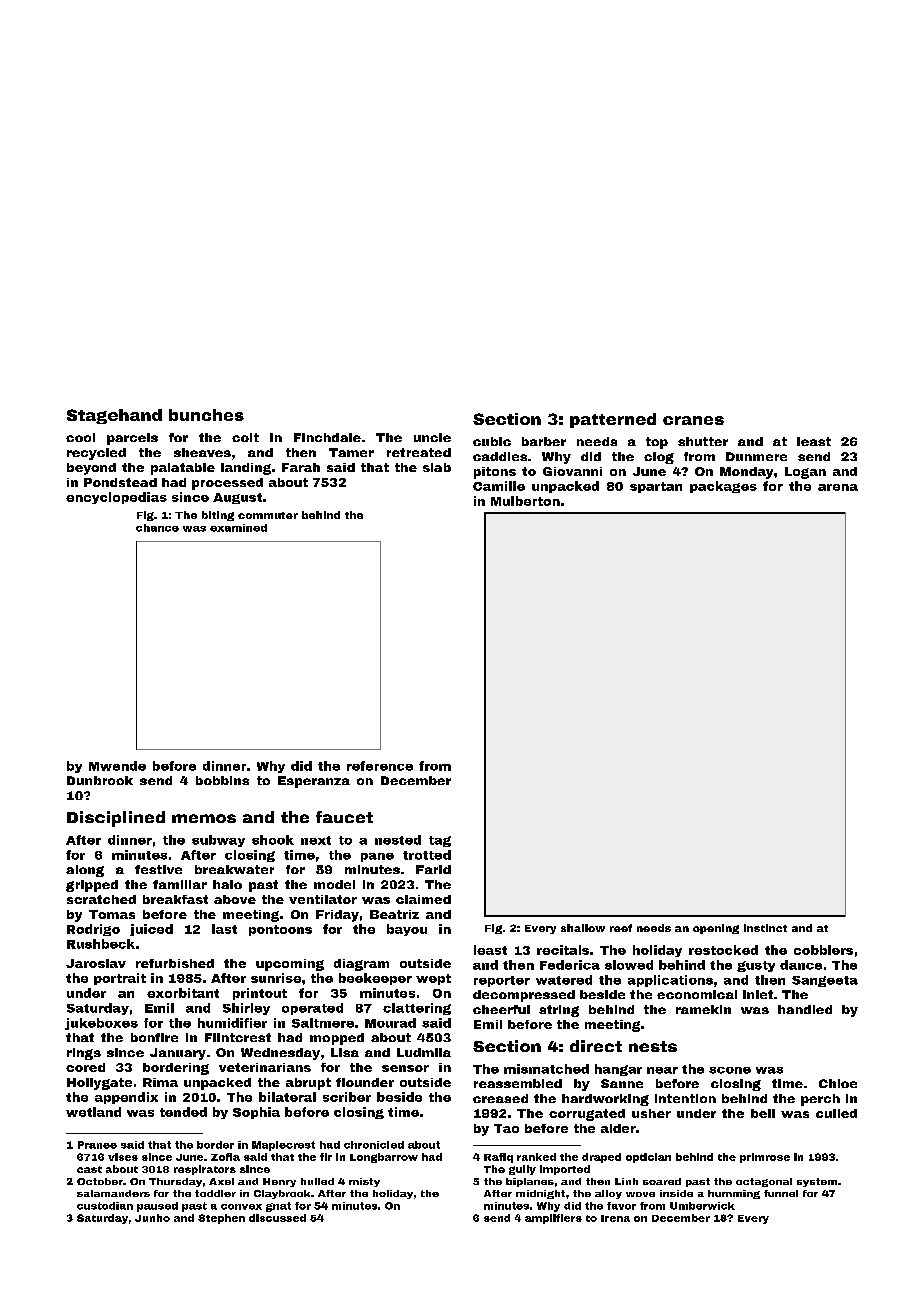 This document has width=924, height=1308. Describe the element at coordinates (334, 884) in the document. I see `model` at that location.
